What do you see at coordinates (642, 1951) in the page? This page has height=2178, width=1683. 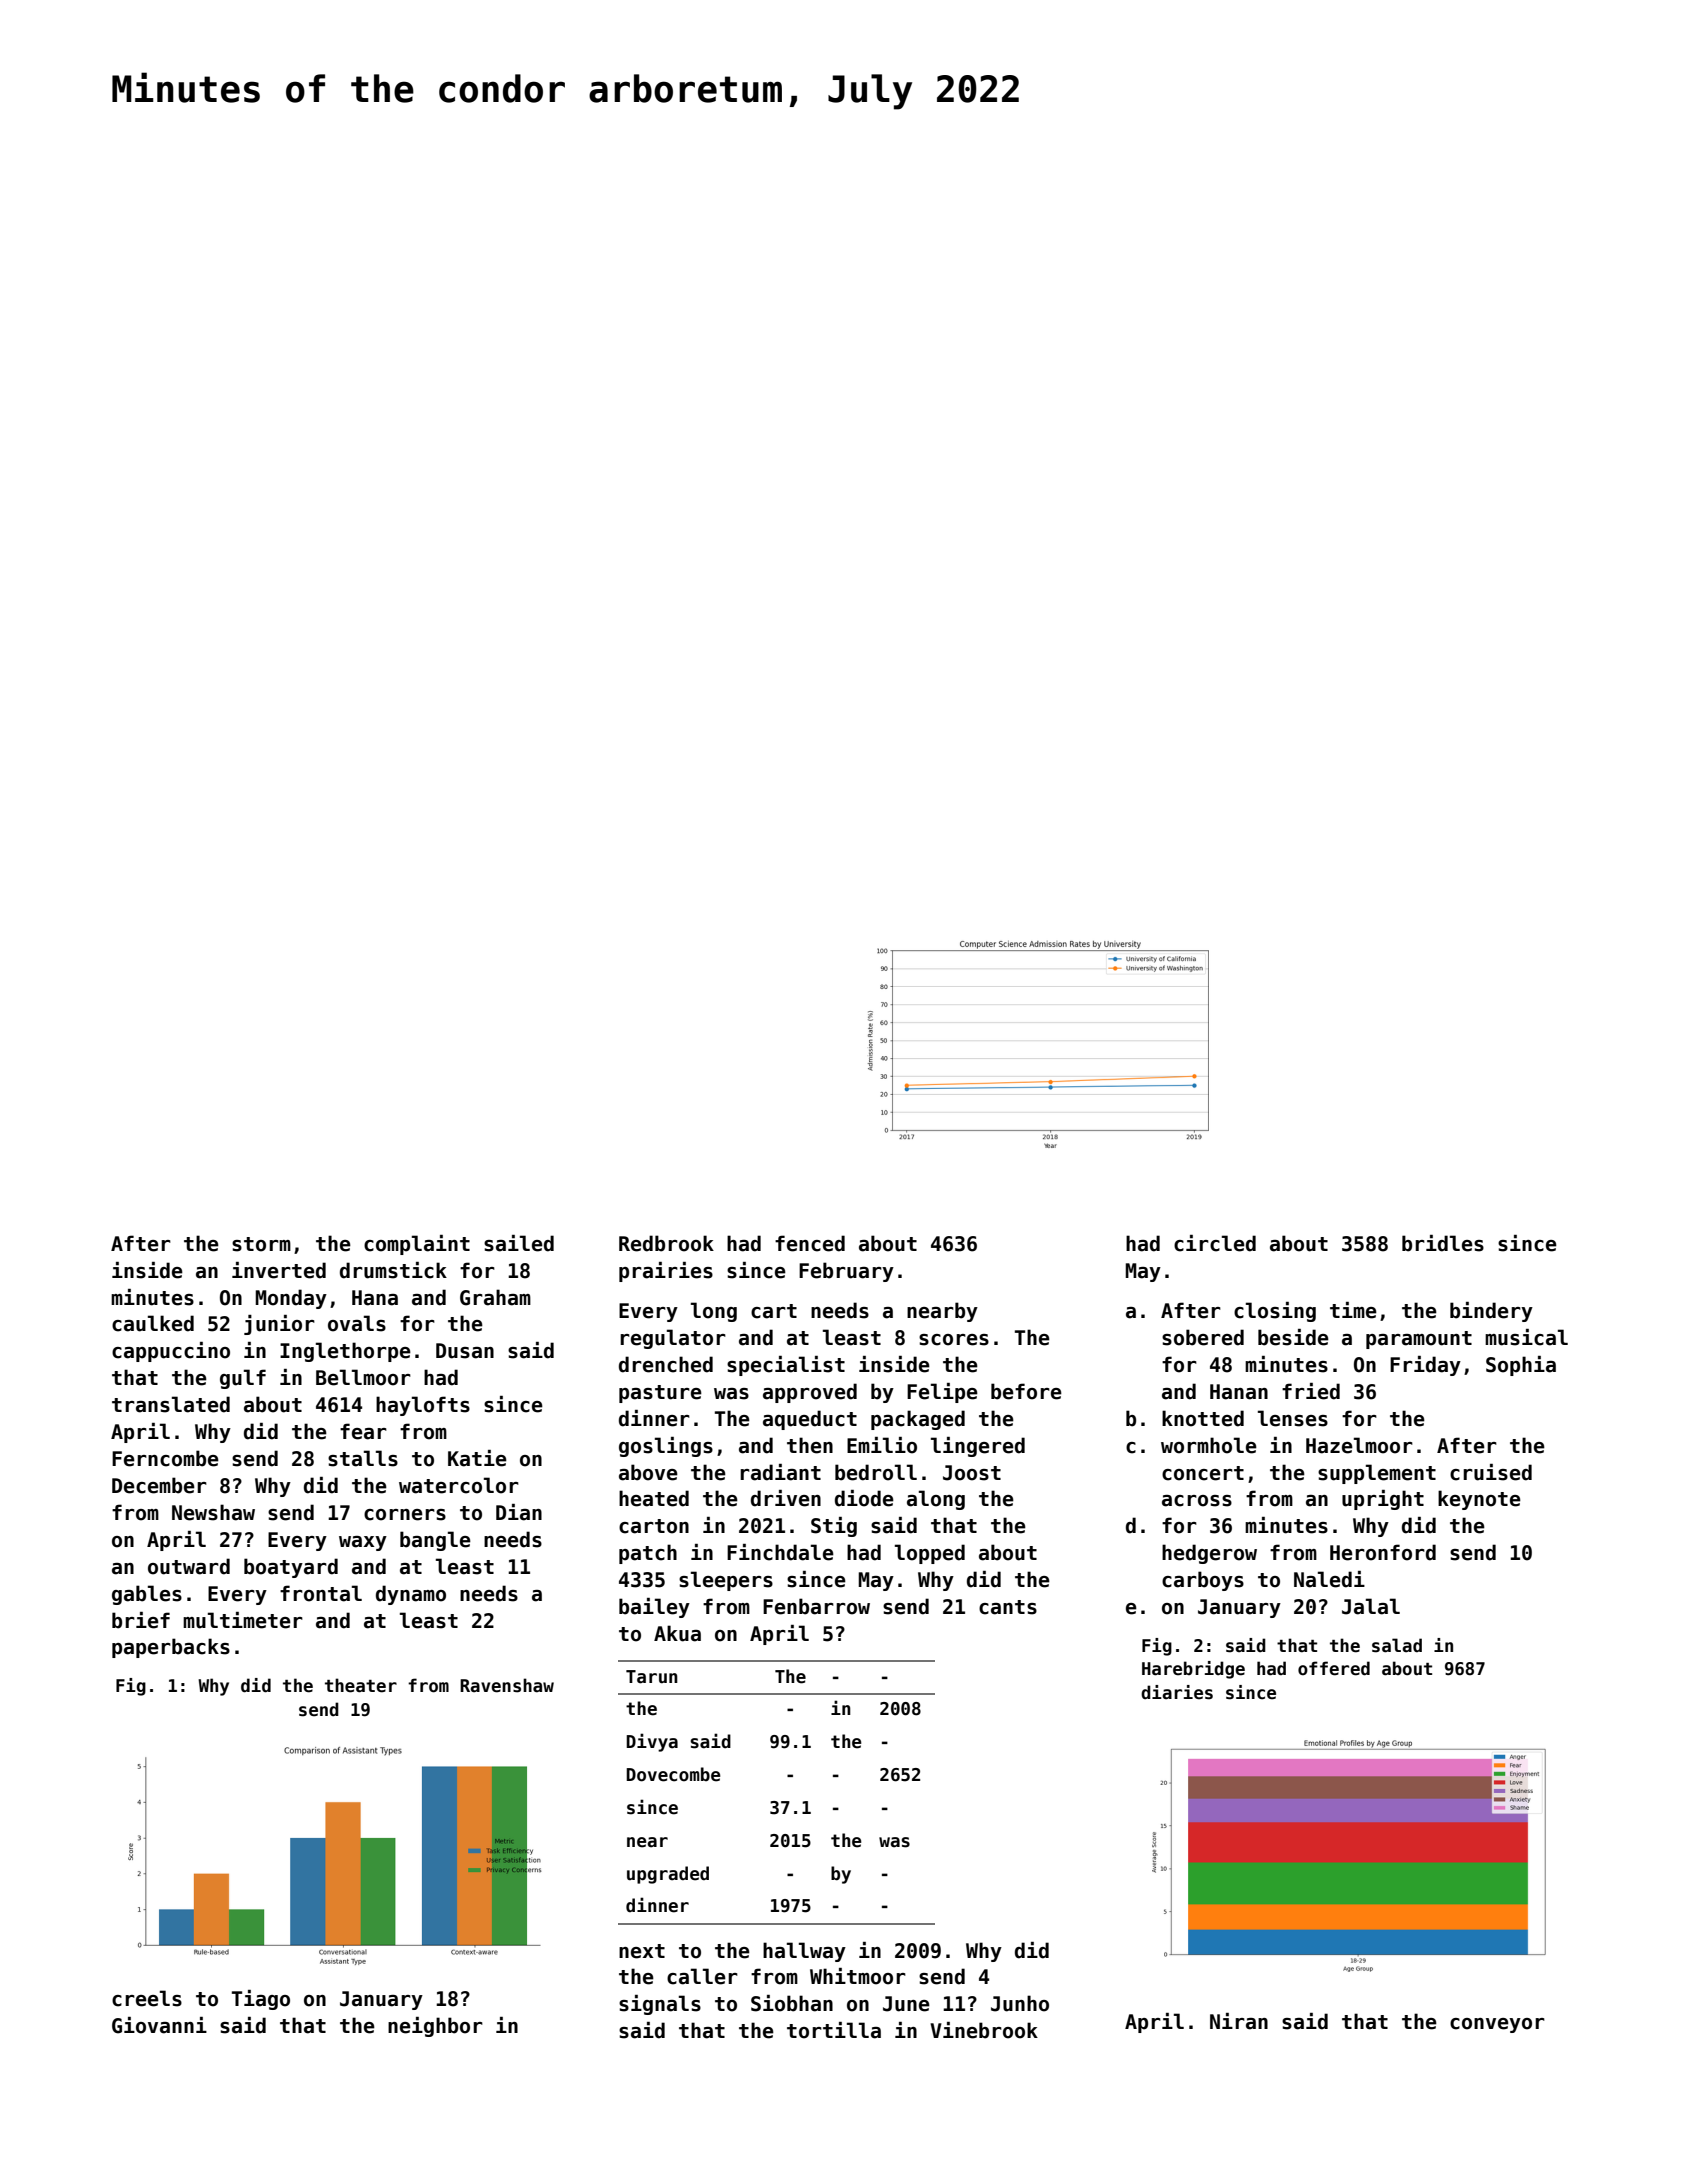 I see `next` at bounding box center [642, 1951].
